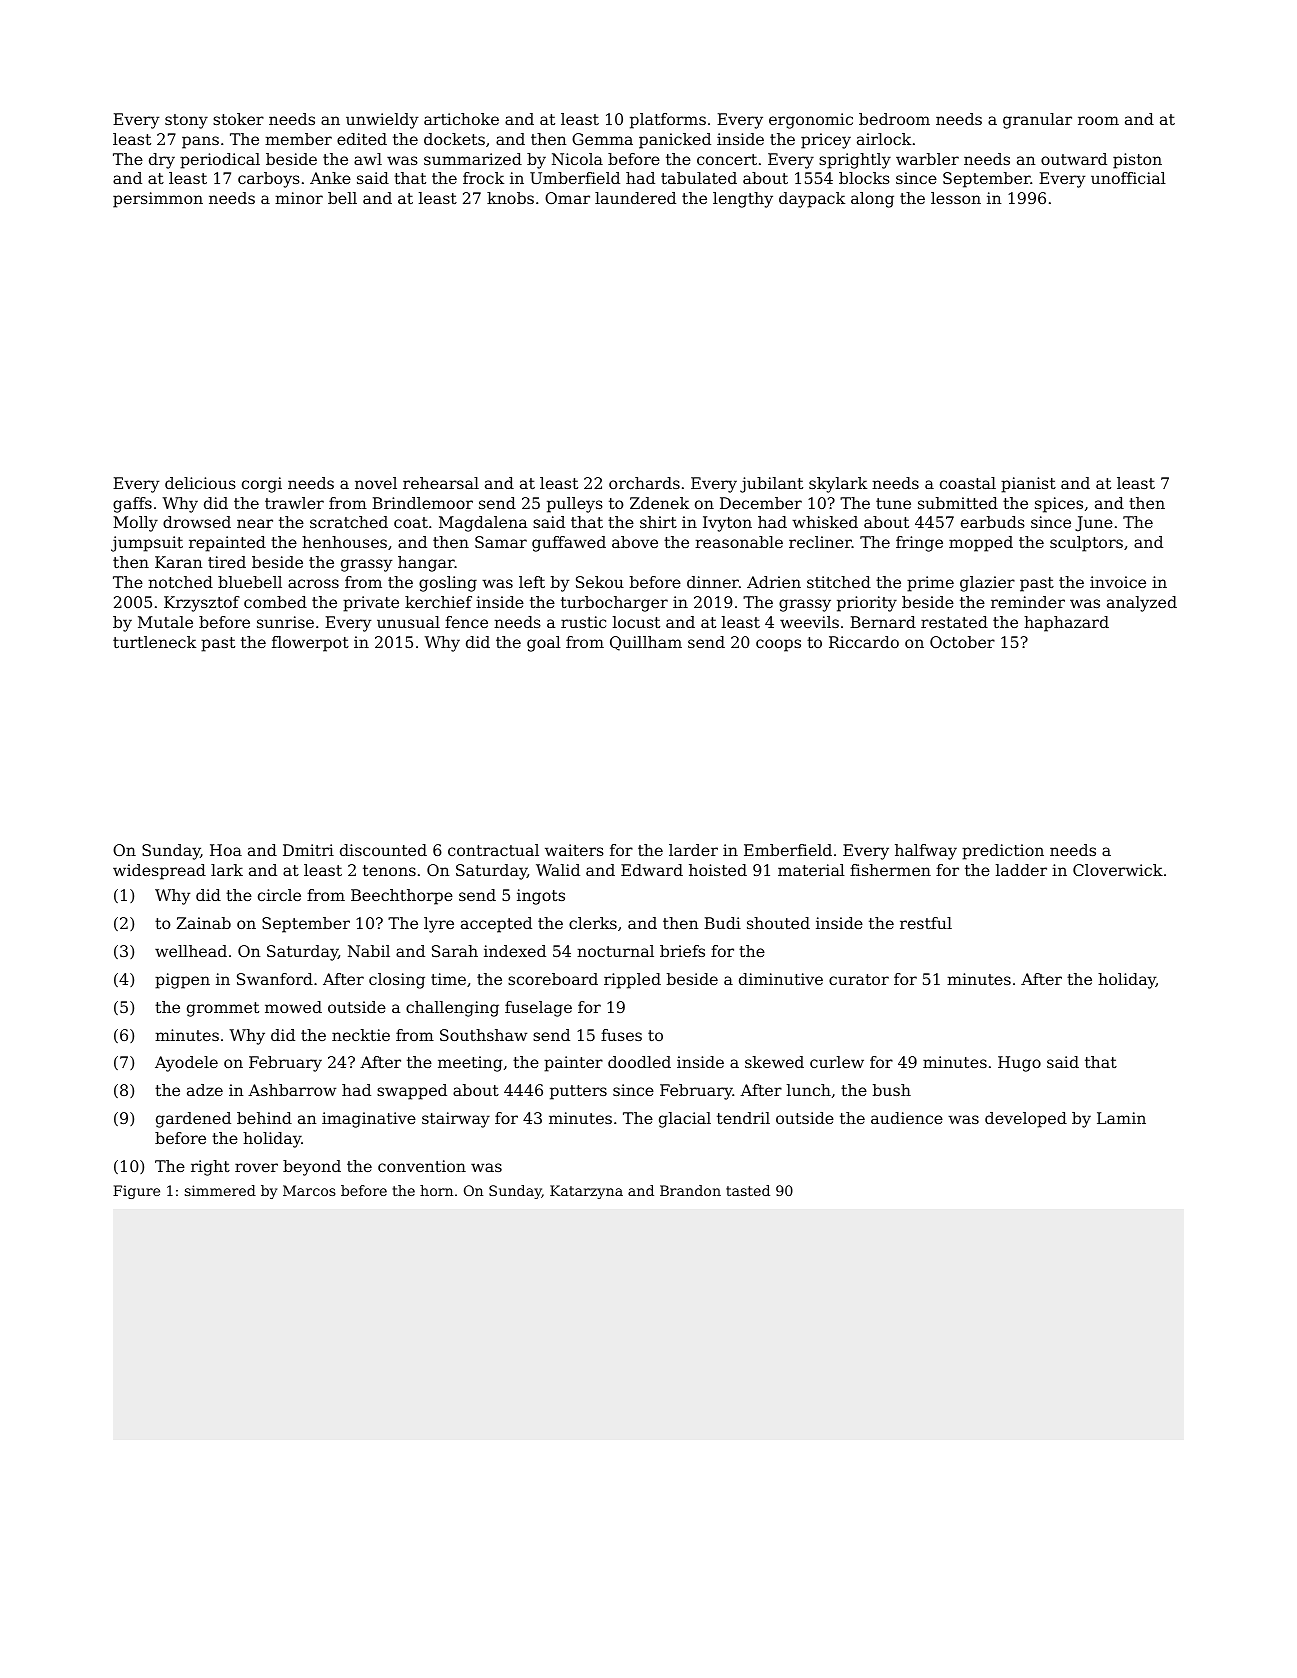  Describe the element at coordinates (436, 1190) in the screenshot. I see `horn` at that location.
